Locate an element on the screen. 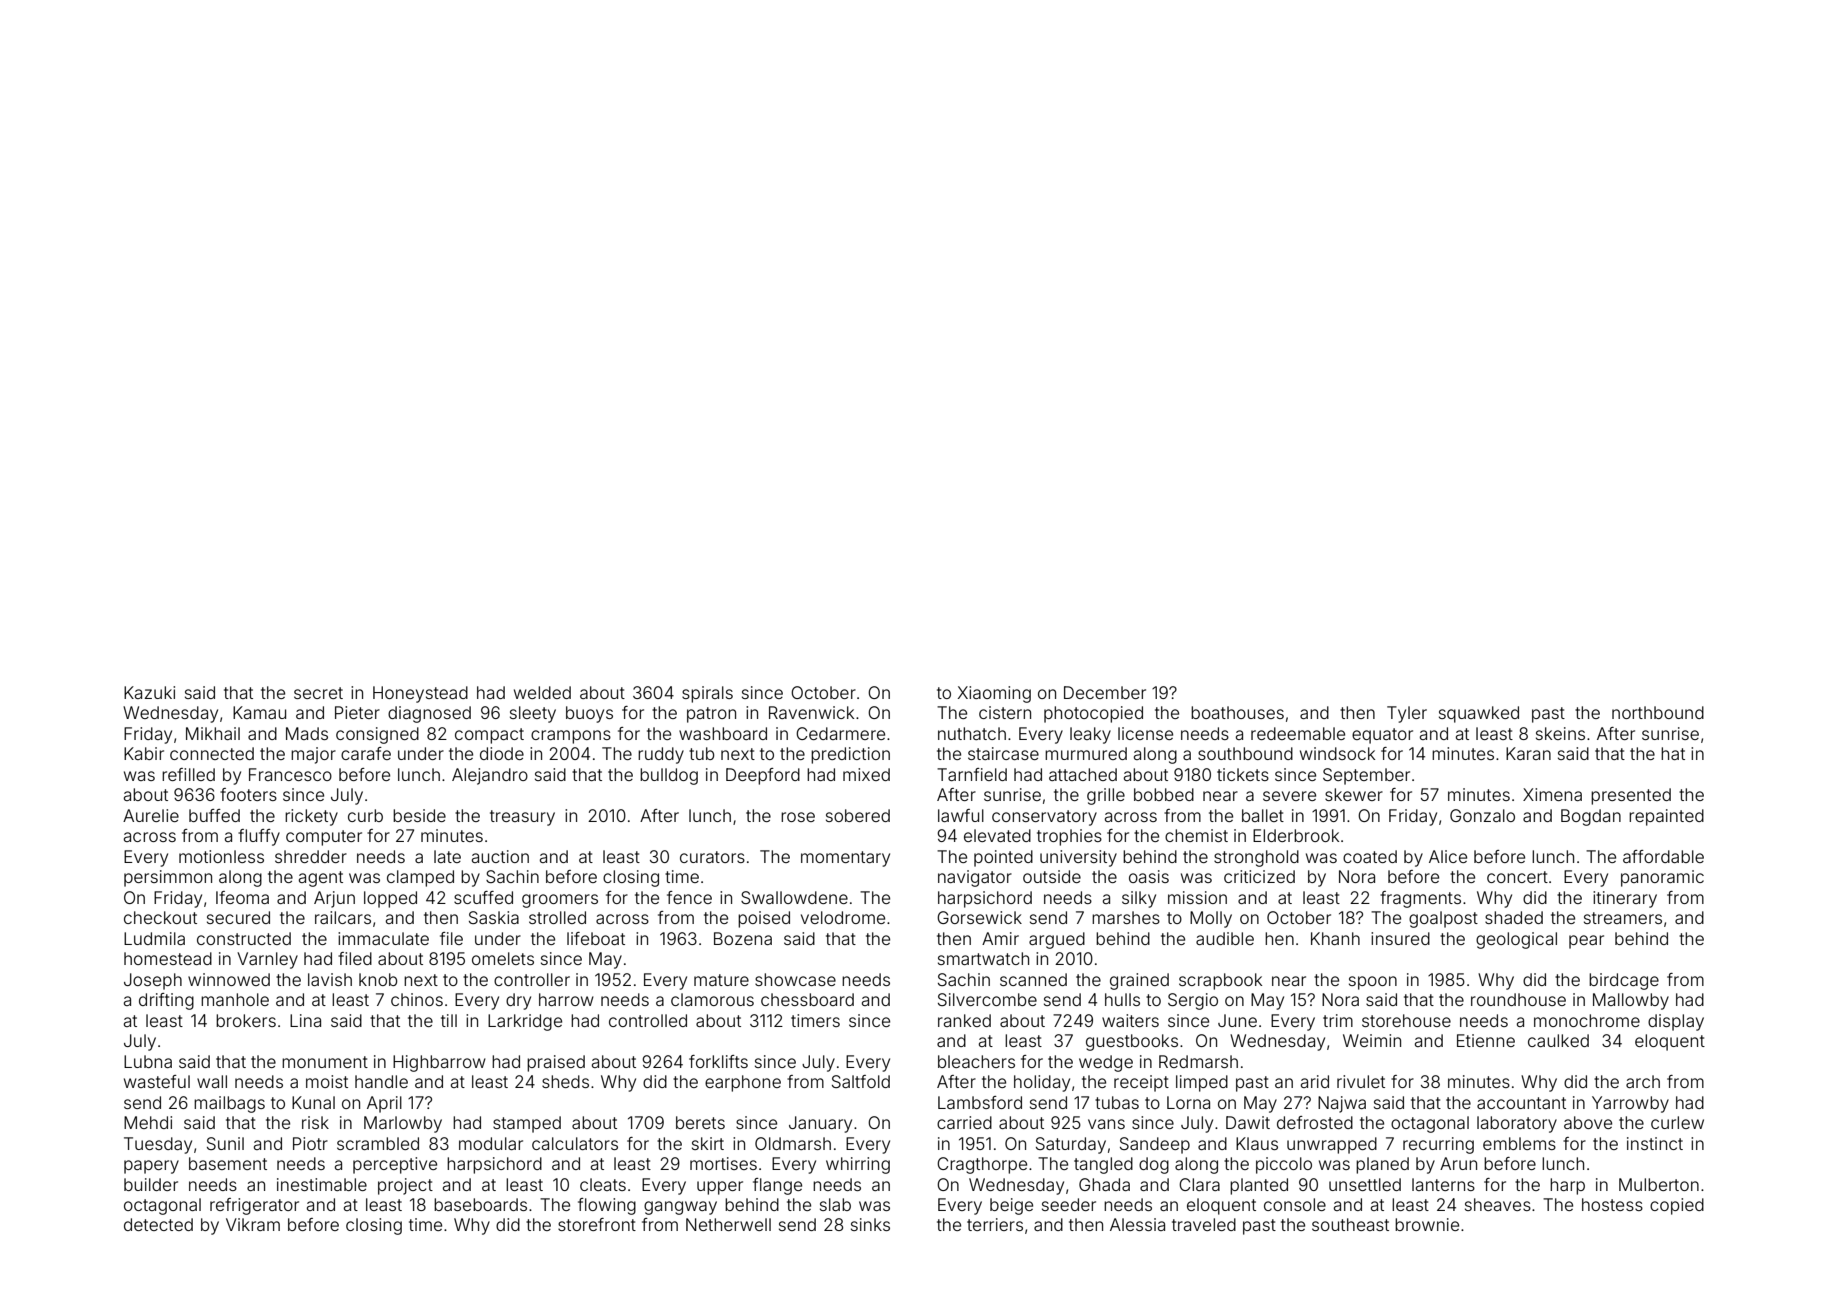 The height and width of the screenshot is (1292, 1828). spirals is located at coordinates (707, 694).
